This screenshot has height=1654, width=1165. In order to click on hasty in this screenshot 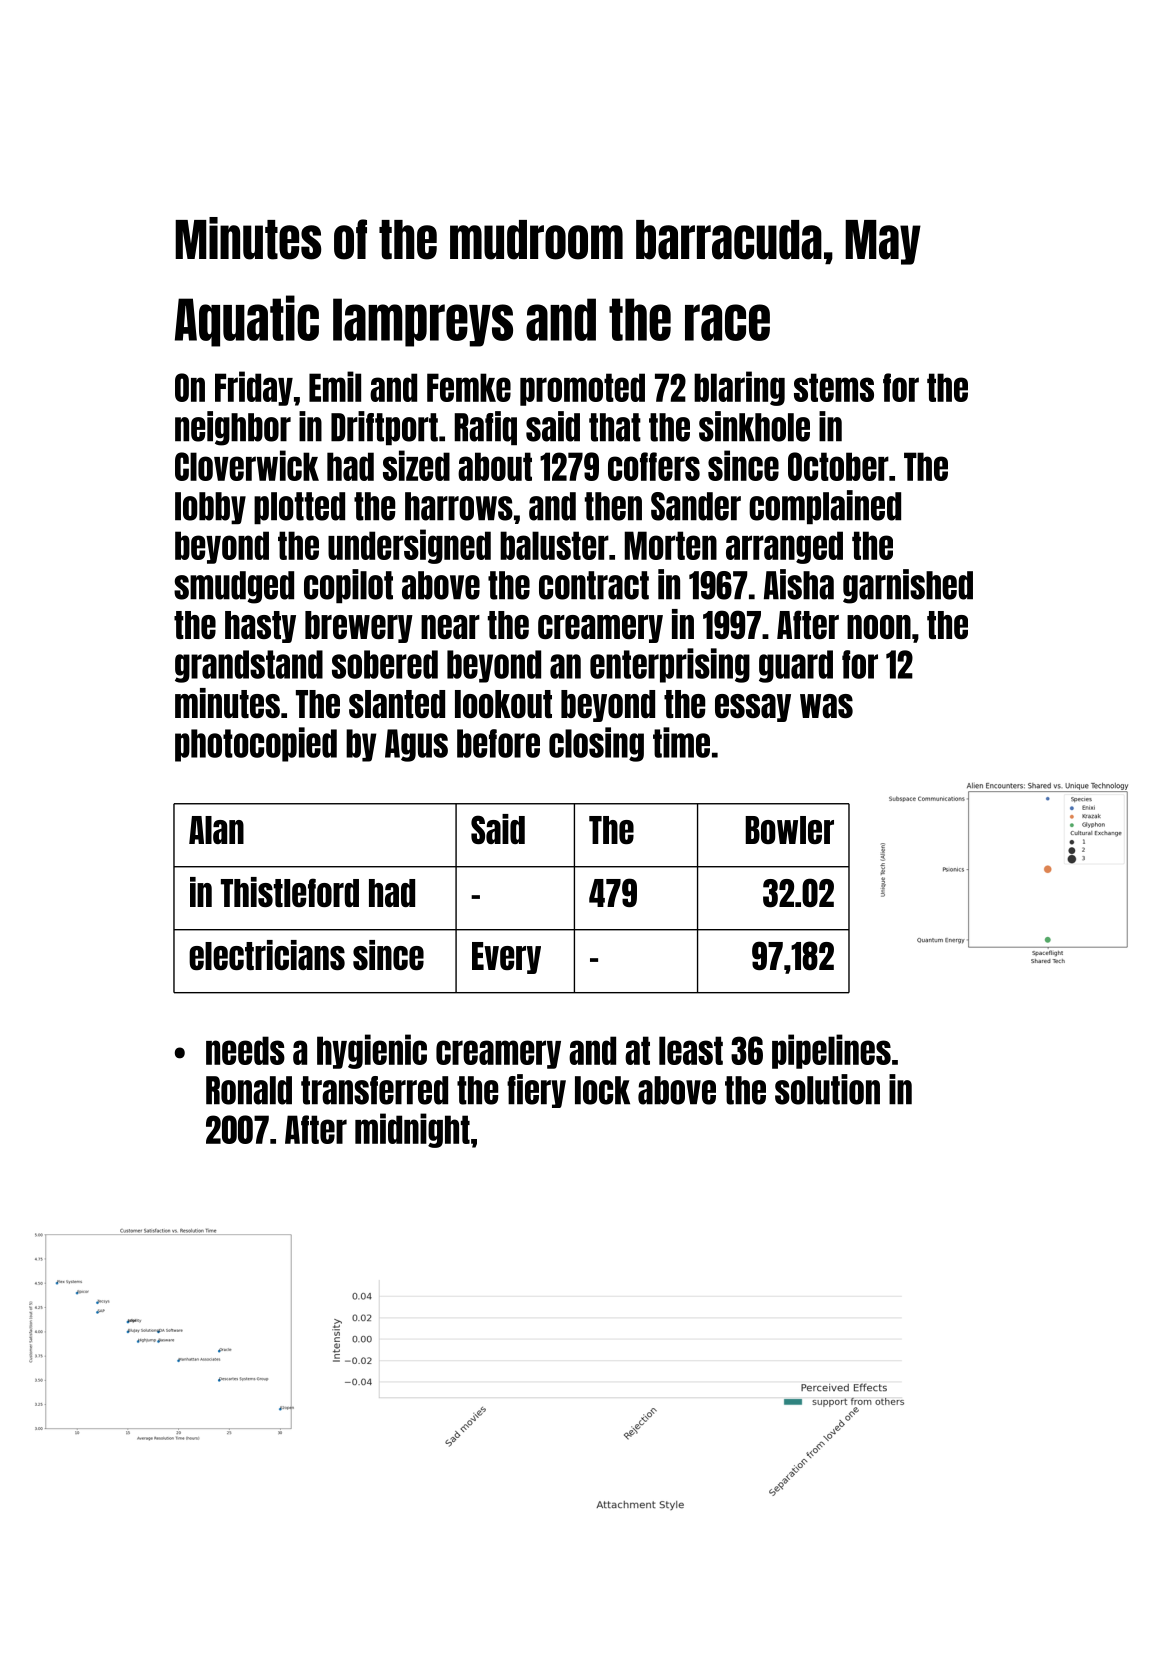, I will do `click(260, 627)`.
